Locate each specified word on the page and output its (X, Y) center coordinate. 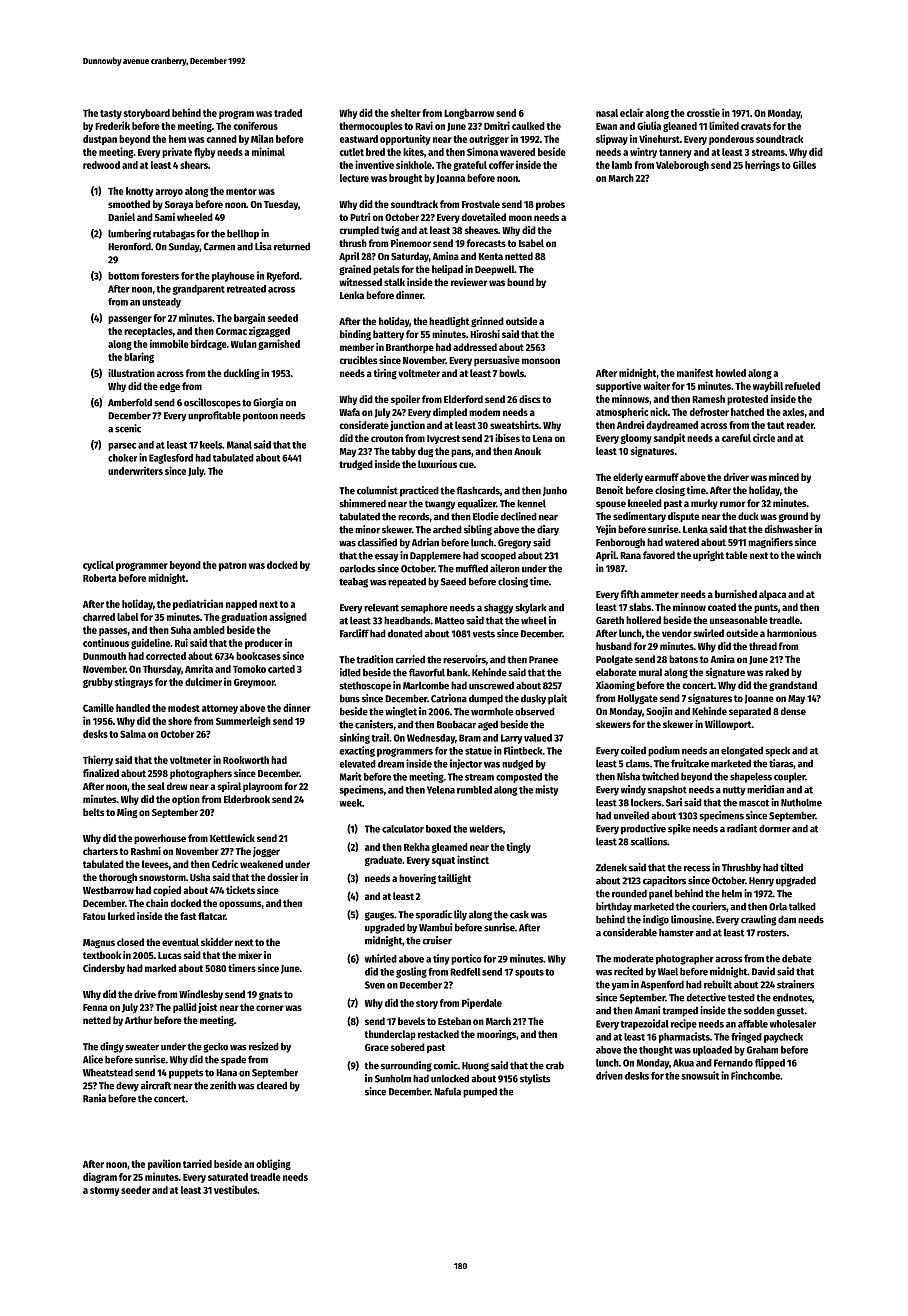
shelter (406, 113)
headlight (449, 322)
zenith (223, 1085)
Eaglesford (171, 459)
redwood (101, 165)
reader (800, 425)
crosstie (703, 112)
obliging (273, 1164)
